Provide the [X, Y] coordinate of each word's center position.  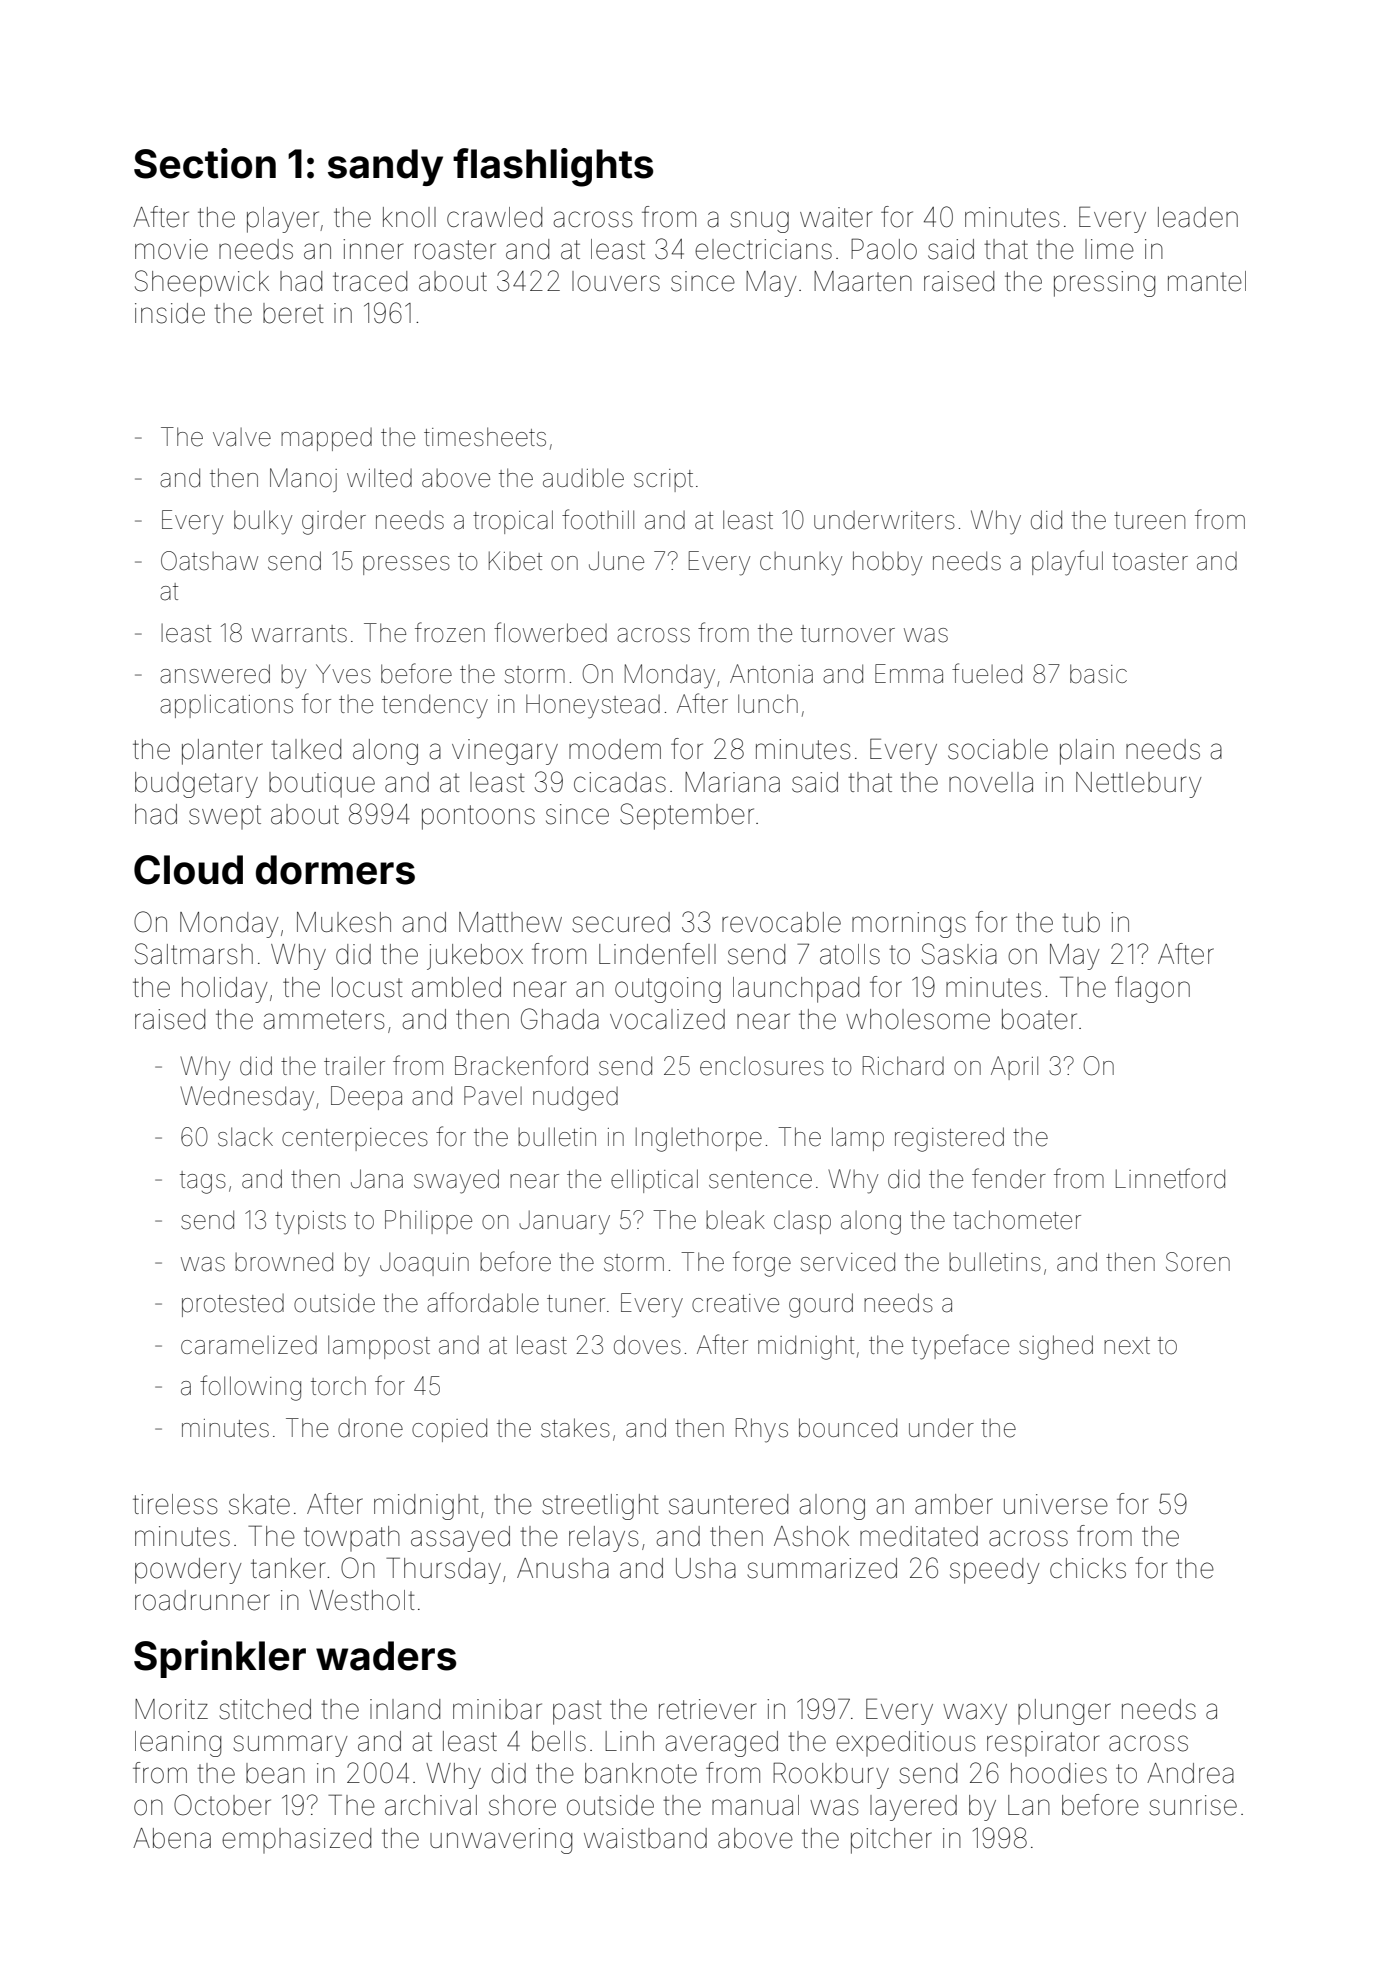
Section [205, 163]
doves [647, 1345]
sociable [998, 749]
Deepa [366, 1098]
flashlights [553, 167]
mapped [326, 439]
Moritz [171, 1709]
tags [203, 1182]
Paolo [884, 249]
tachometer [1017, 1220]
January [564, 1222]
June [616, 561]
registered [949, 1139]
